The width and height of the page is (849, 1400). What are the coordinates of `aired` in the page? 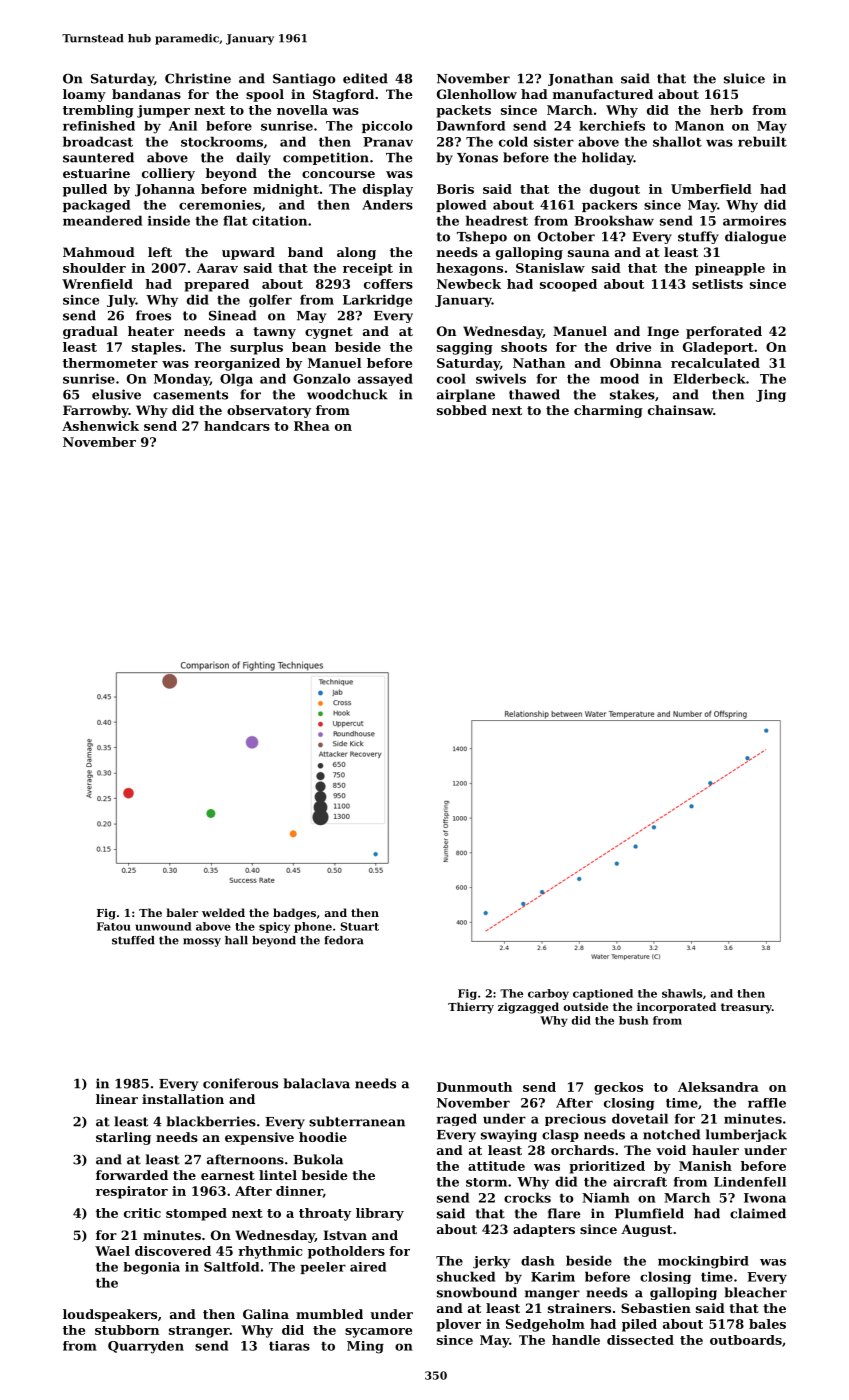 It's located at (368, 1267).
